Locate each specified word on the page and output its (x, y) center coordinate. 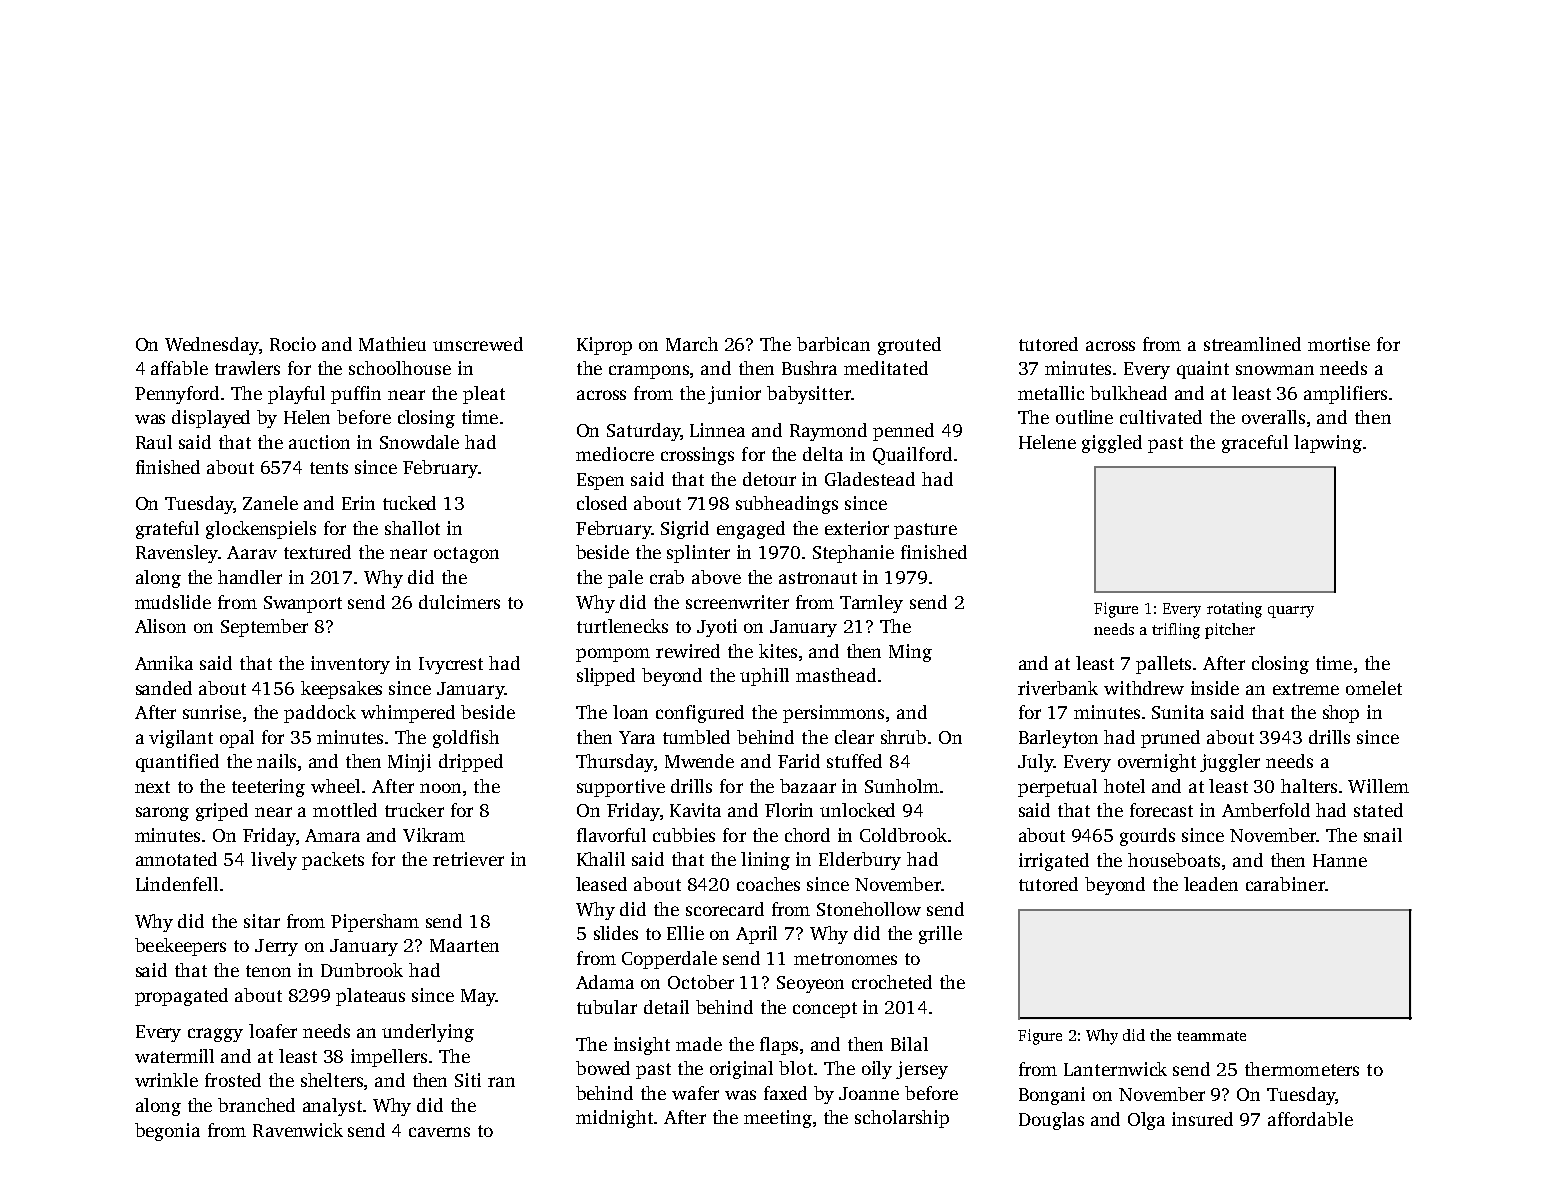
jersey (922, 1070)
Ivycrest (451, 665)
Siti (468, 1080)
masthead (836, 675)
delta (823, 454)
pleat (484, 395)
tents (329, 468)
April (756, 935)
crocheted (892, 982)
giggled (1112, 444)
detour (769, 479)
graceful (1255, 444)
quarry (1291, 612)
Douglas (1051, 1121)
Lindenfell (177, 884)
